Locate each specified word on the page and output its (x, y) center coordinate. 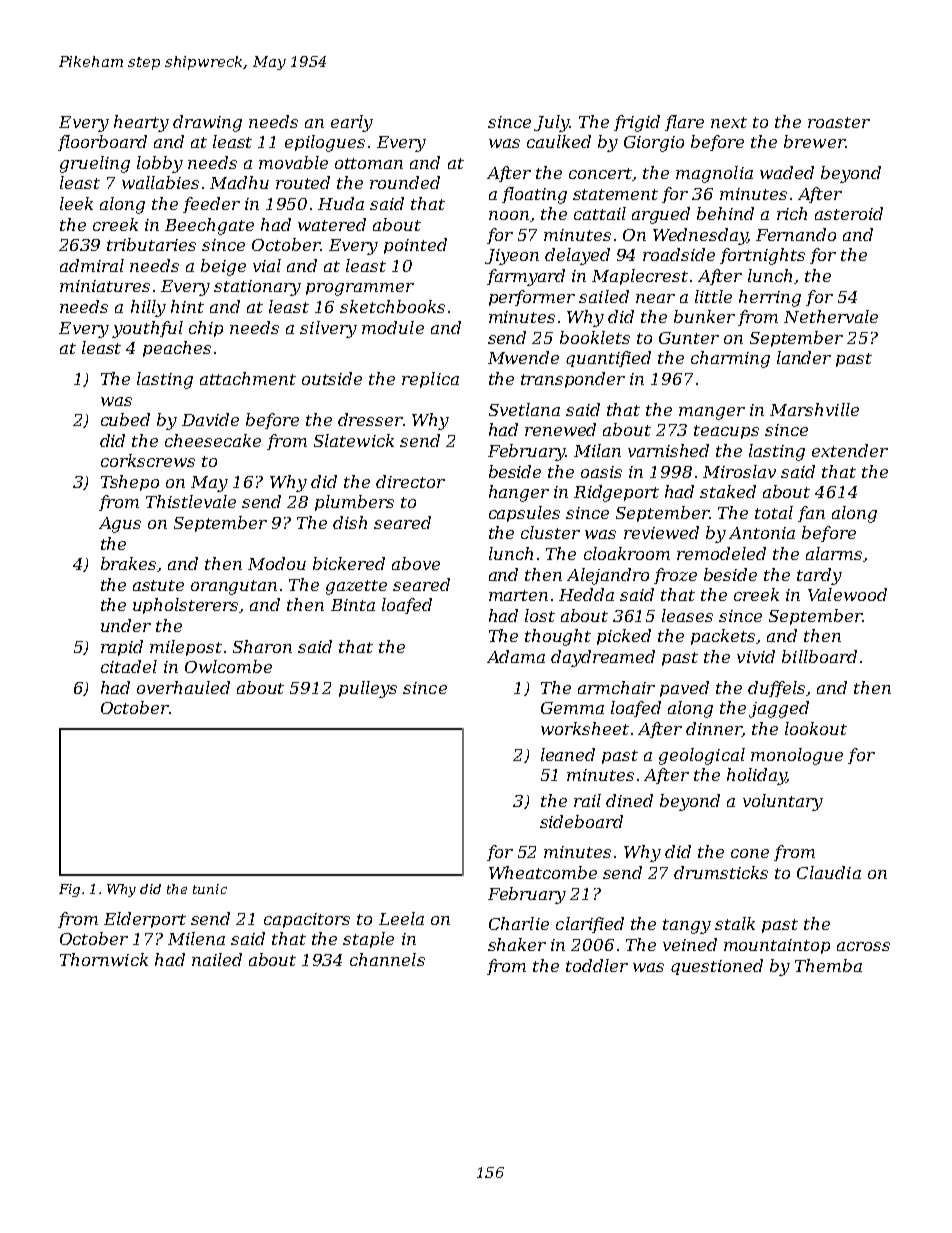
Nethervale (831, 316)
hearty (141, 123)
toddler (597, 965)
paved (684, 689)
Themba (828, 965)
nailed (217, 959)
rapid (122, 648)
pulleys (368, 689)
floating (534, 195)
